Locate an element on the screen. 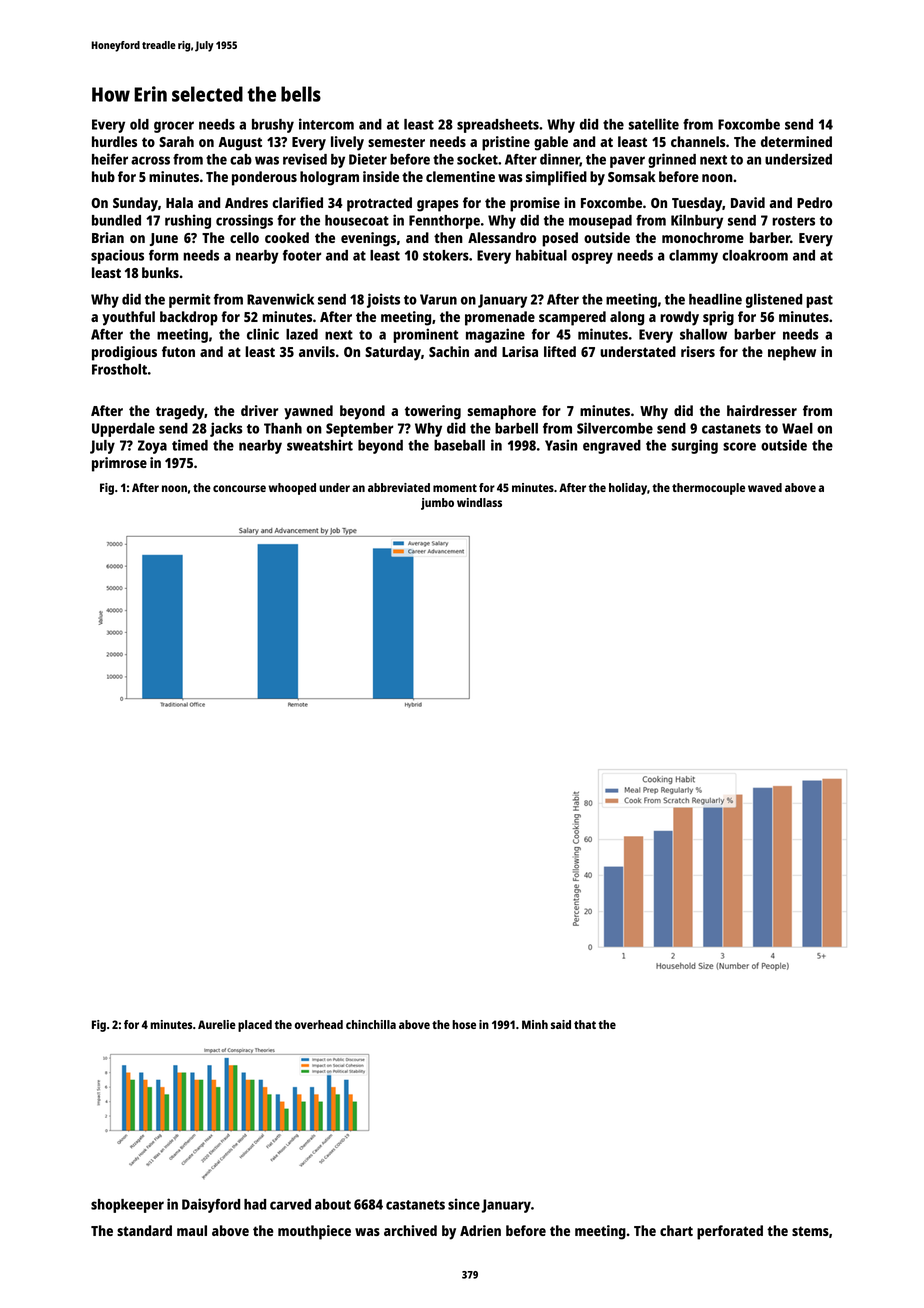 The height and width of the screenshot is (1308, 924). semester is located at coordinates (396, 142).
